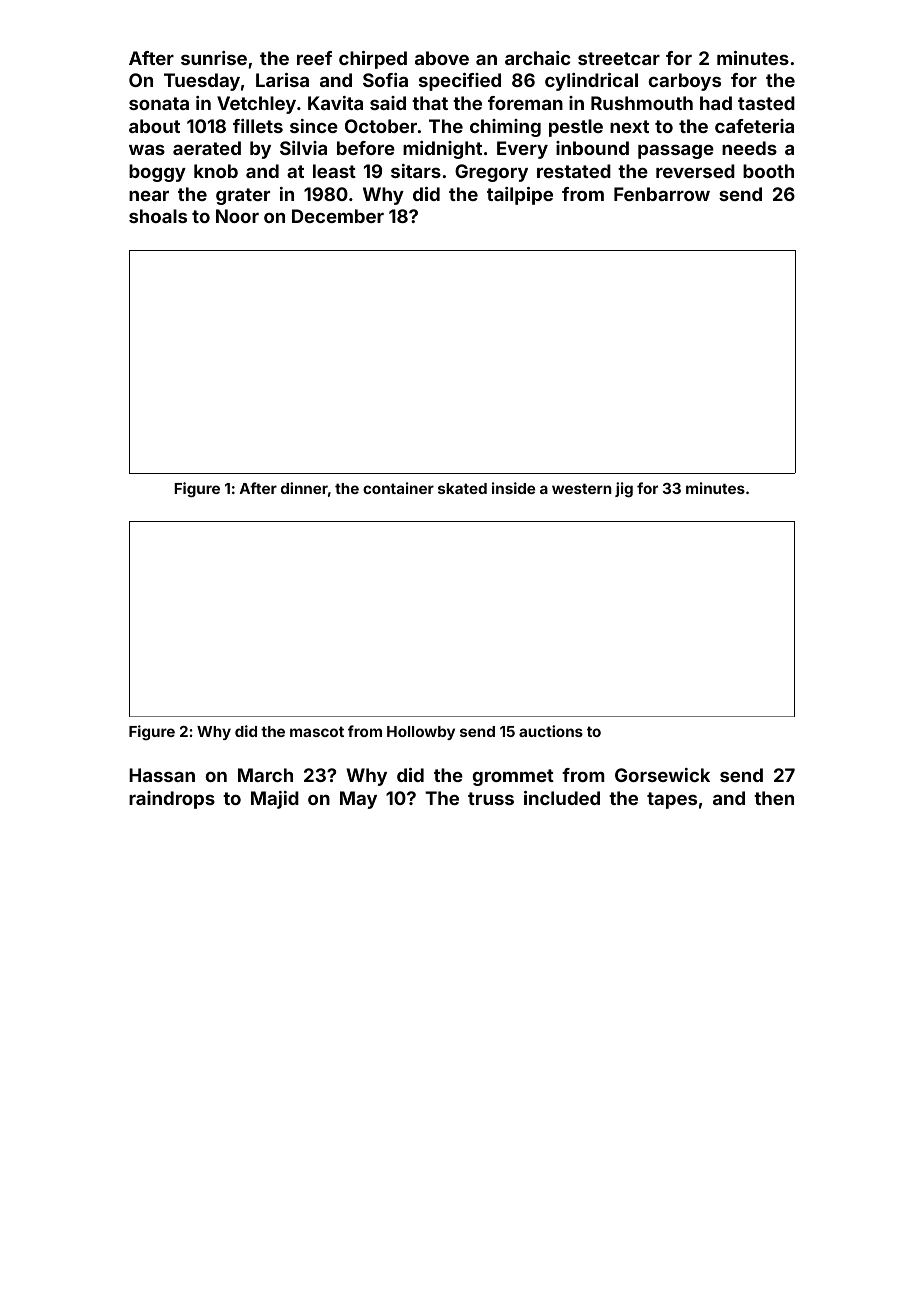 The image size is (924, 1314). Describe the element at coordinates (304, 488) in the screenshot. I see `dinner` at that location.
